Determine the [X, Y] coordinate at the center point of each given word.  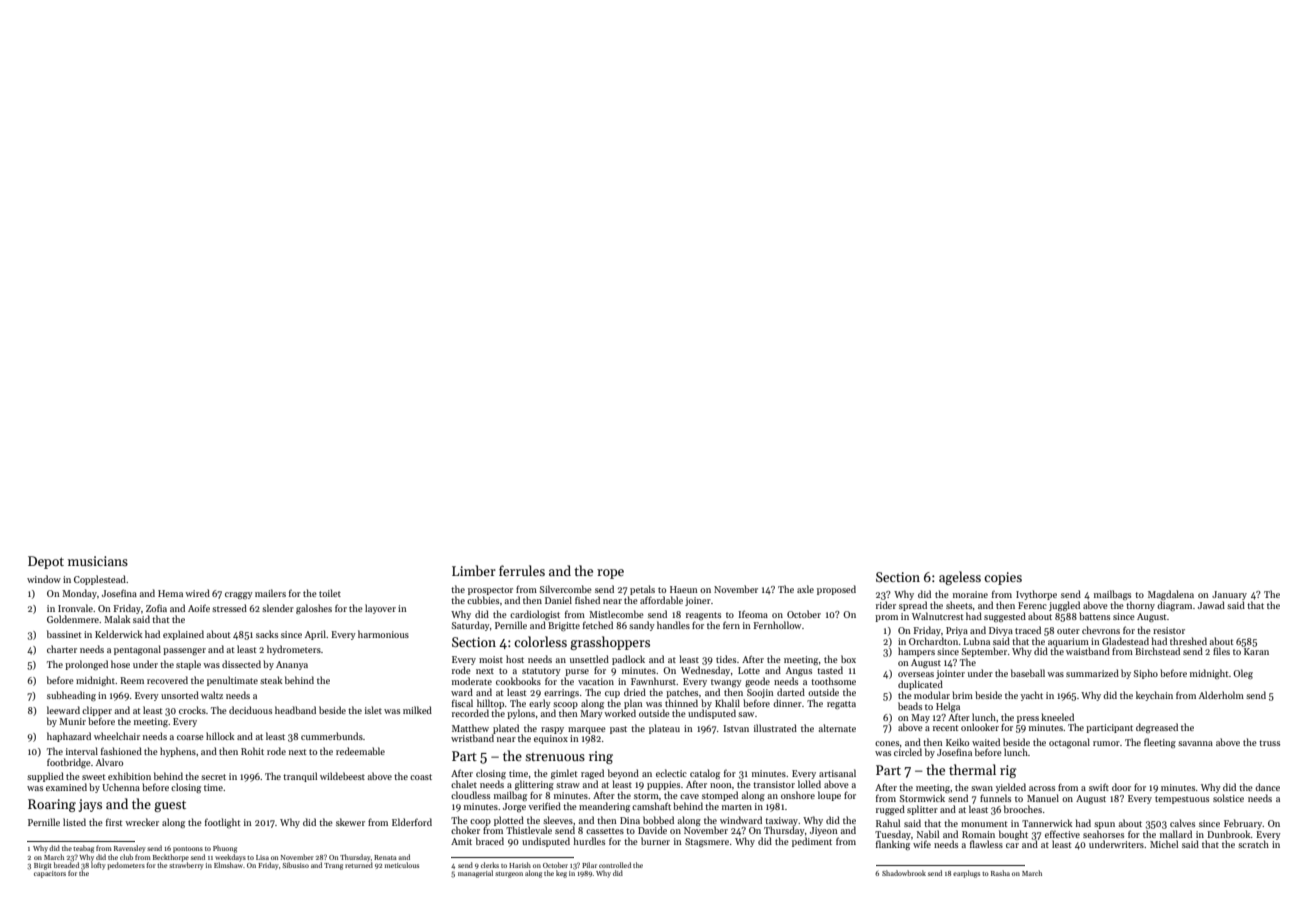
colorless [540, 641]
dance [1267, 787]
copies [1003, 578]
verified [544, 806]
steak [271, 680]
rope [610, 574]
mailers [270, 593]
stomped [720, 796]
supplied [45, 777]
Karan [1256, 651]
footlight [222, 823]
